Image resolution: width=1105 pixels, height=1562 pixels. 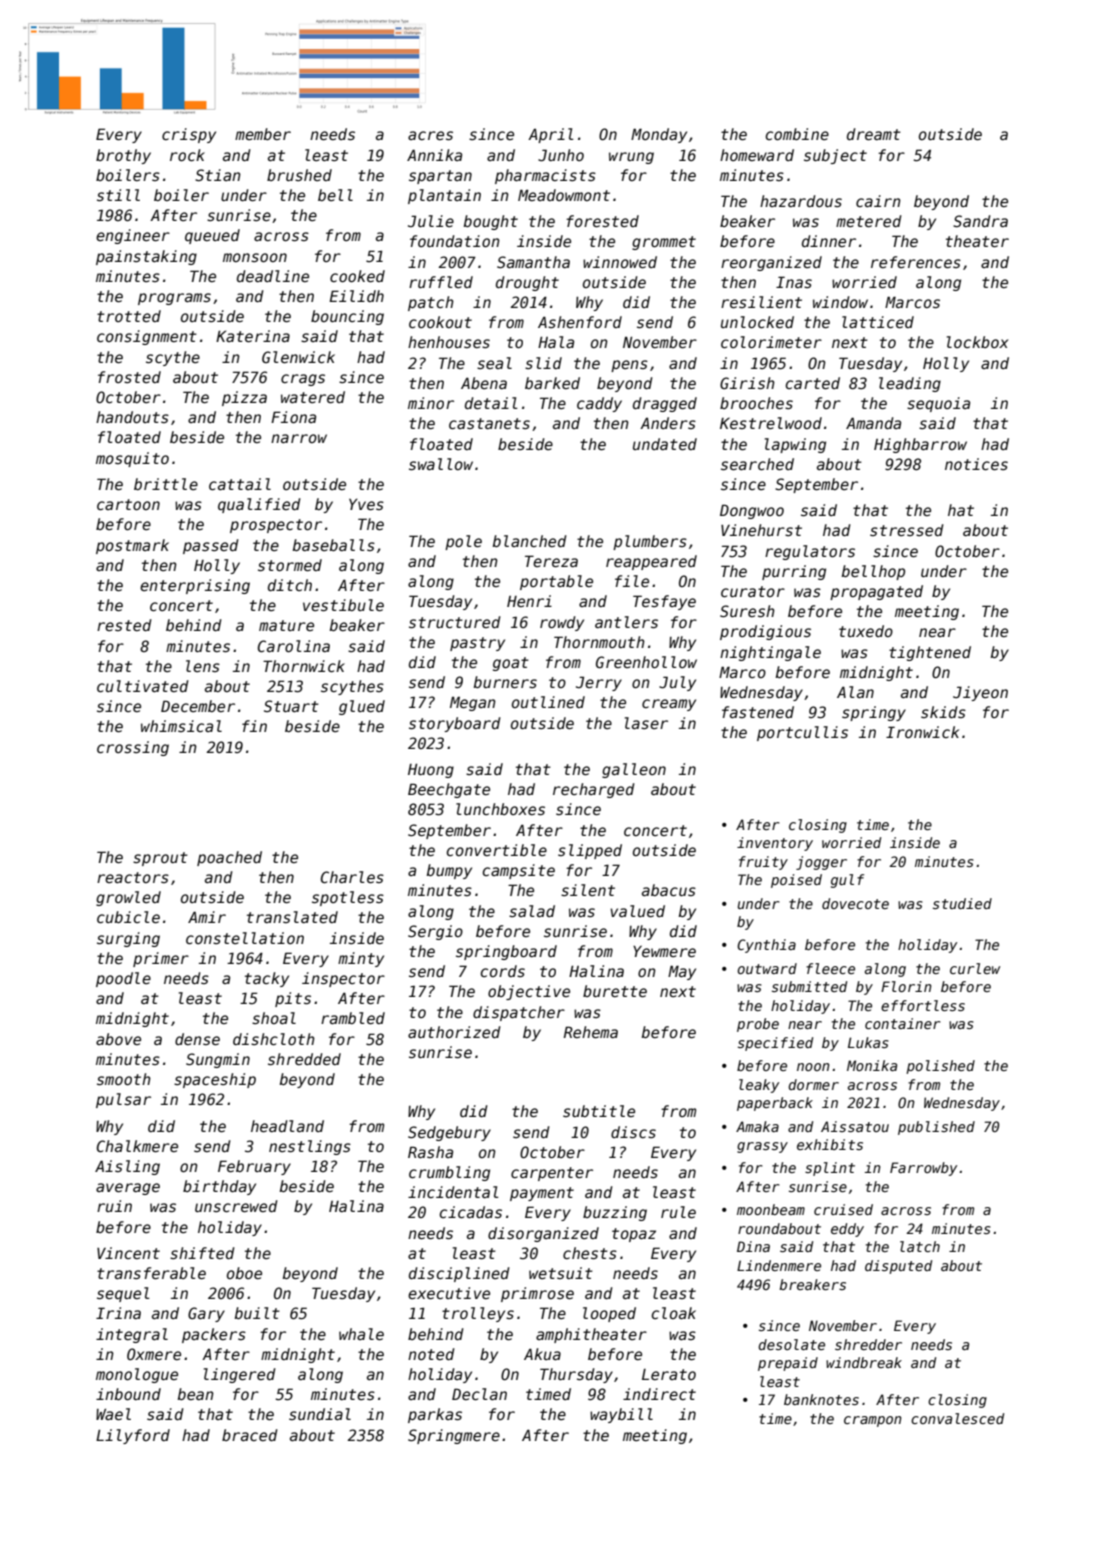 I want to click on Springmere, so click(x=454, y=1436).
